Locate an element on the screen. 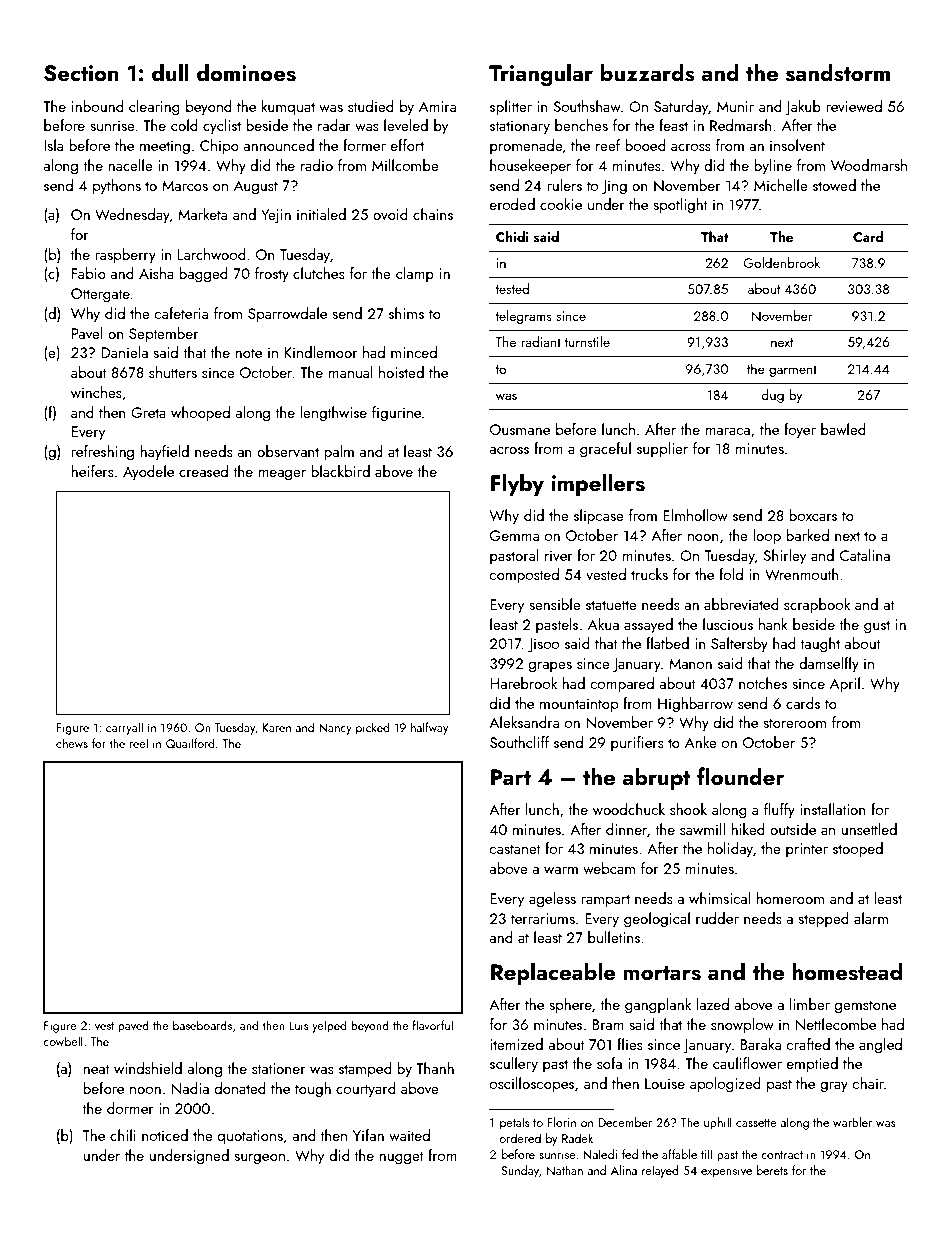  Quailford is located at coordinates (190, 743).
